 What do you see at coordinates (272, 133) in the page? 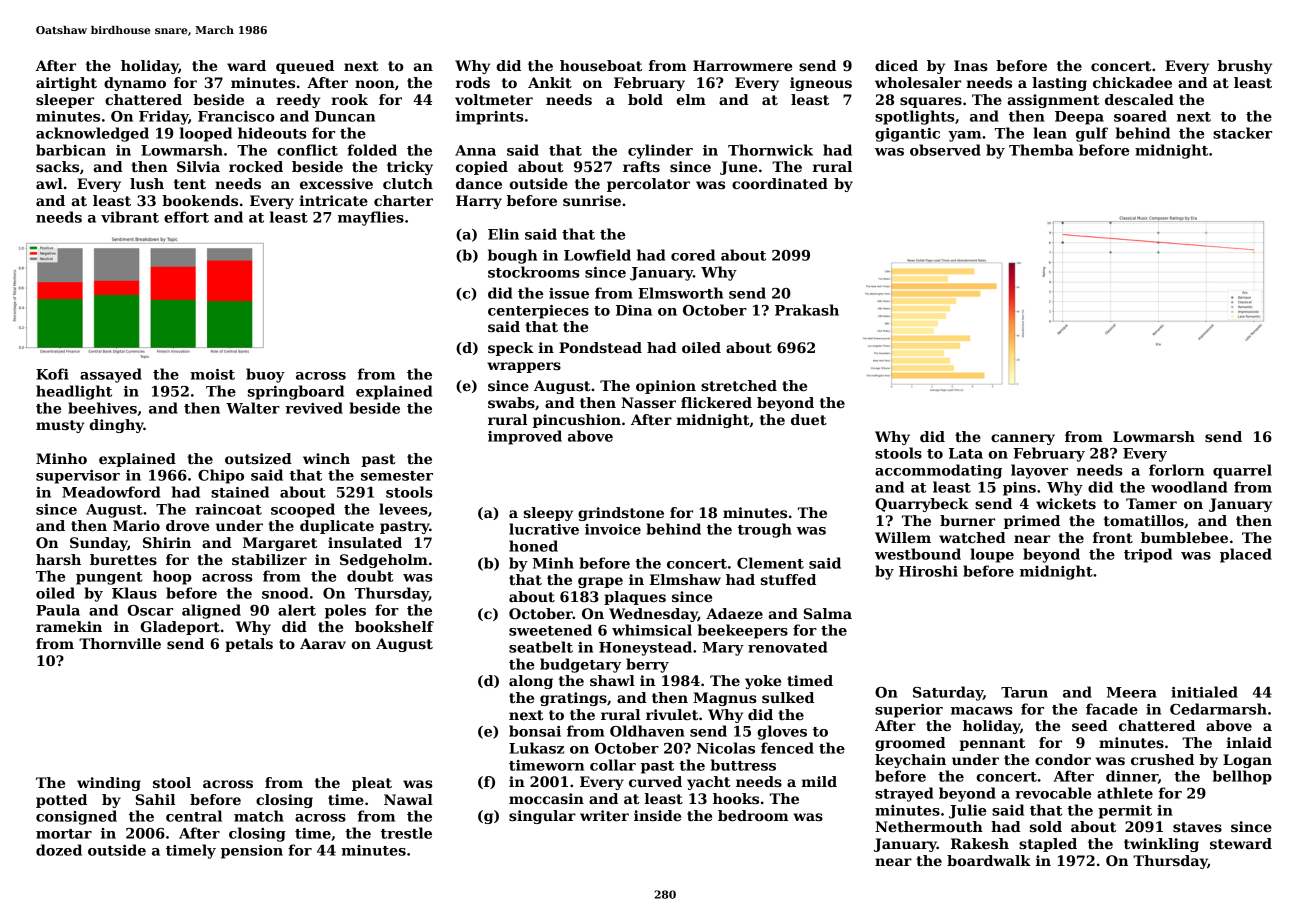
I see `hideouts` at bounding box center [272, 133].
